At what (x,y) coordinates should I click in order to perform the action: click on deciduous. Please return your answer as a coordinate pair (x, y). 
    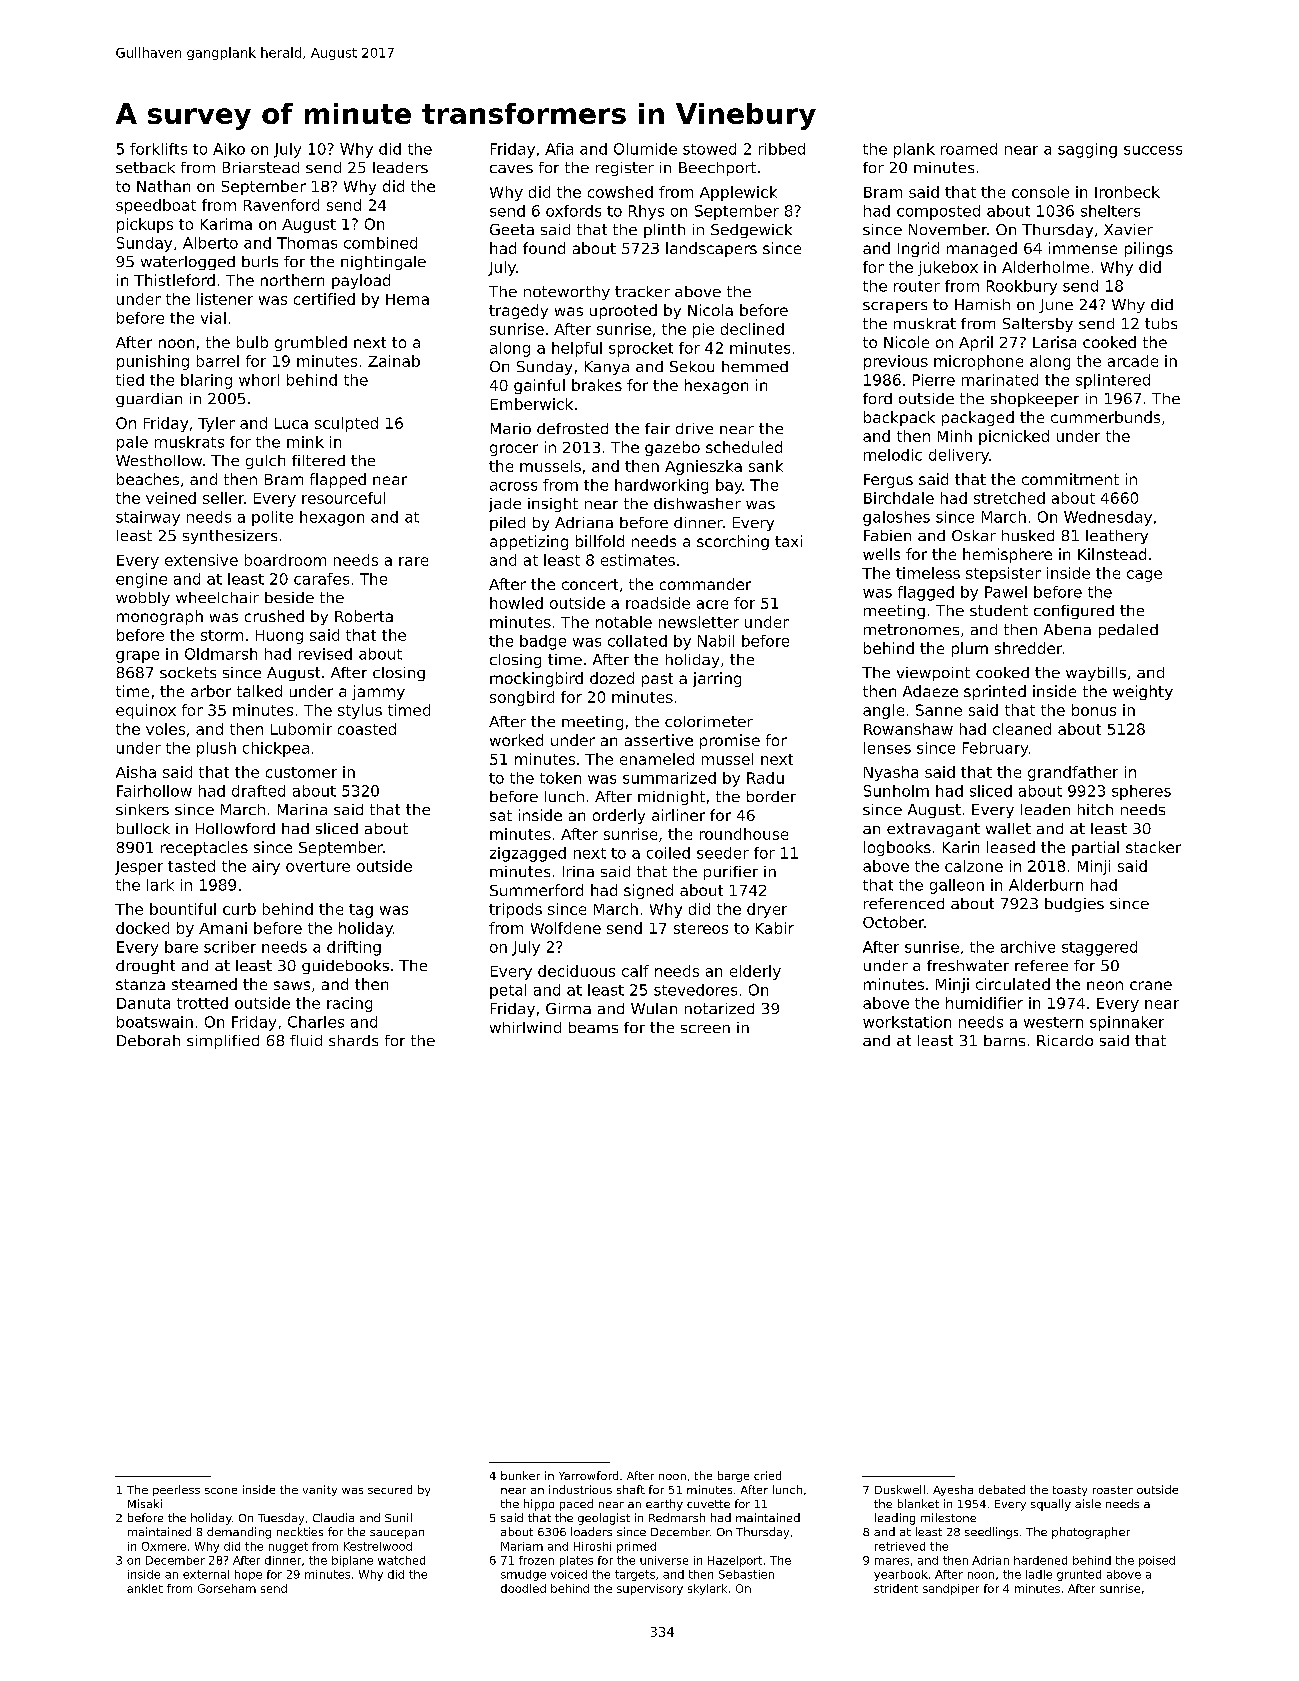
    Looking at the image, I should click on (576, 971).
